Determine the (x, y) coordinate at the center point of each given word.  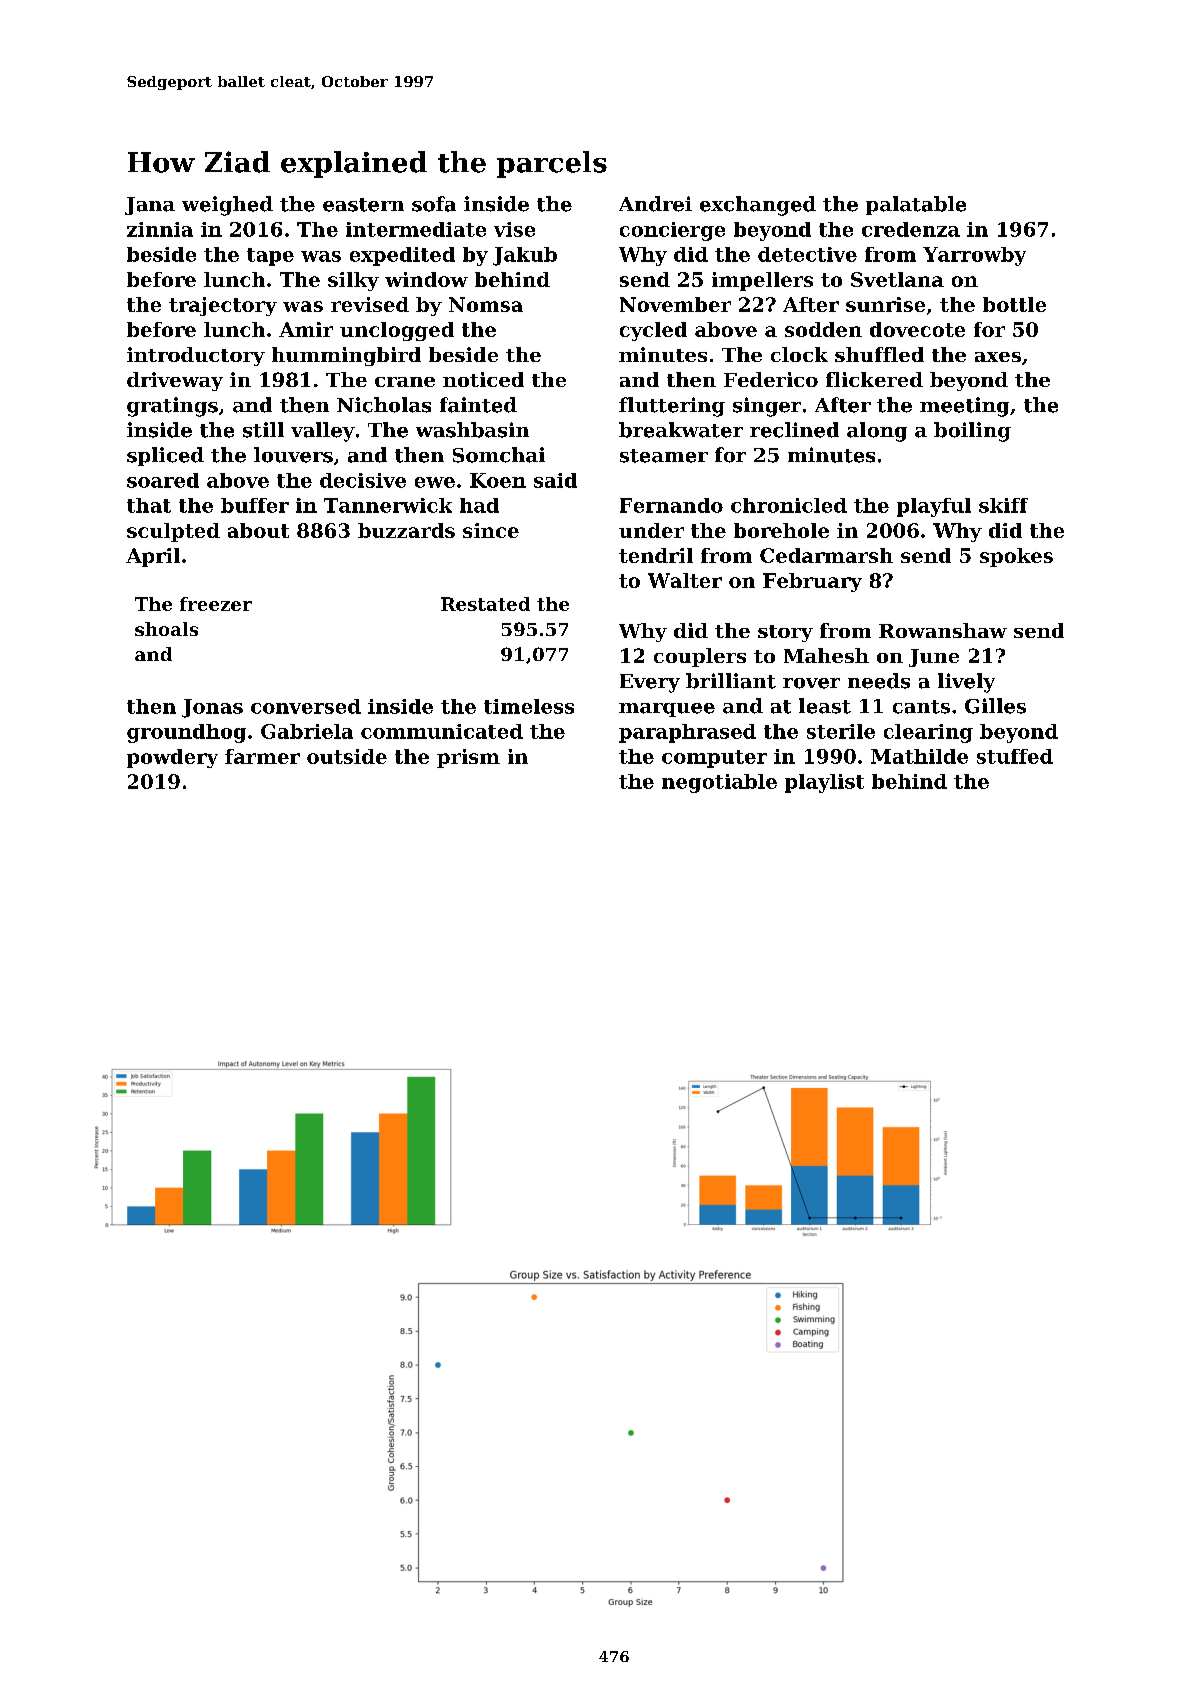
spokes (1016, 557)
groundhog (186, 733)
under (651, 530)
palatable (916, 205)
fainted (478, 405)
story (785, 633)
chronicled (789, 505)
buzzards (406, 530)
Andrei (655, 204)
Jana (150, 206)
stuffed (1015, 756)
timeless (529, 706)
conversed (306, 706)
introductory (196, 356)
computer (714, 759)
